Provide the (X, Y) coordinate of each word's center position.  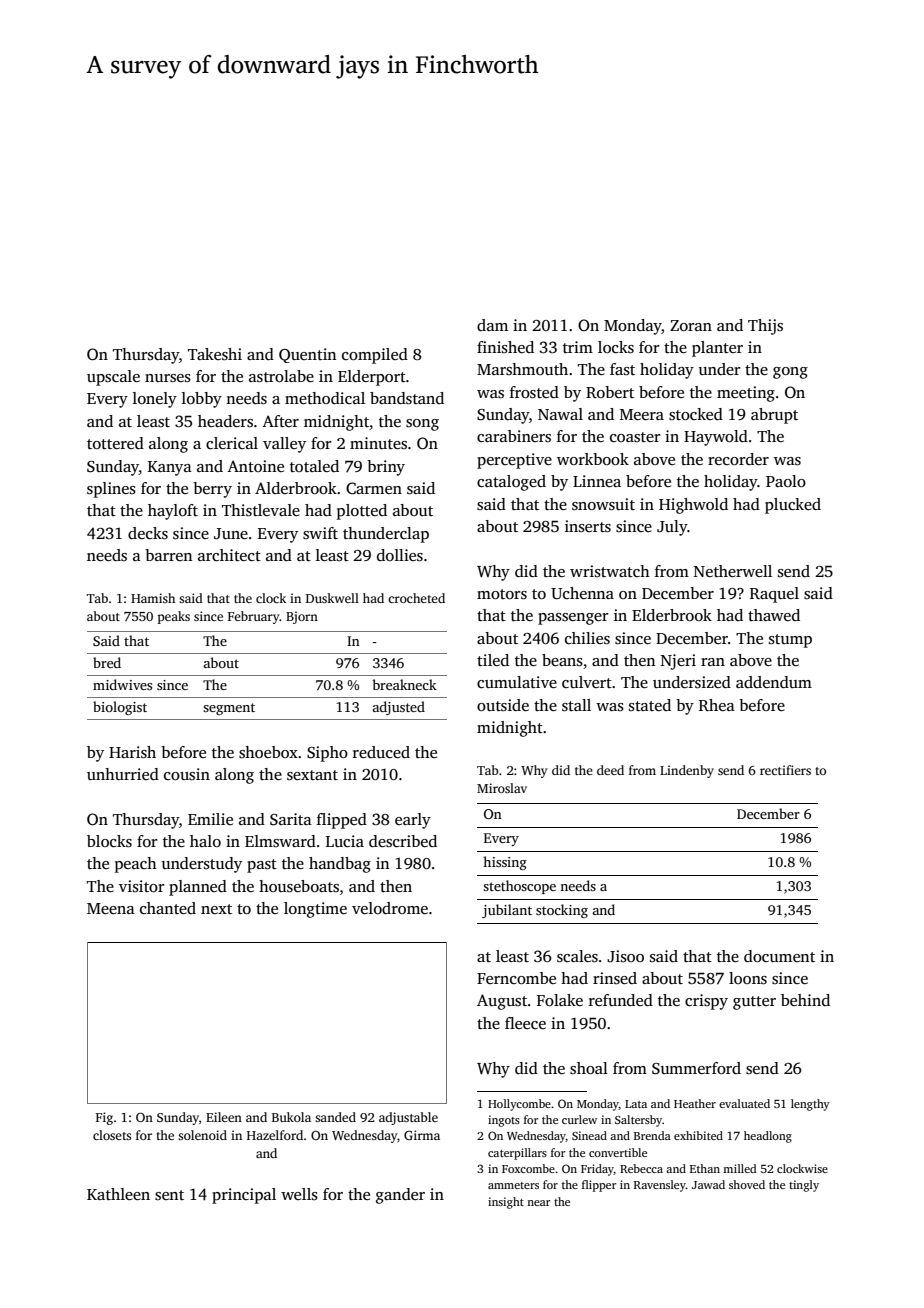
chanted (168, 908)
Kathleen (118, 1194)
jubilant (507, 911)
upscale (113, 378)
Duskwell (332, 598)
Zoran (691, 325)
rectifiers (785, 770)
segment (229, 709)
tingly (804, 1186)
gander (400, 1196)
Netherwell (733, 571)
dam (492, 325)
